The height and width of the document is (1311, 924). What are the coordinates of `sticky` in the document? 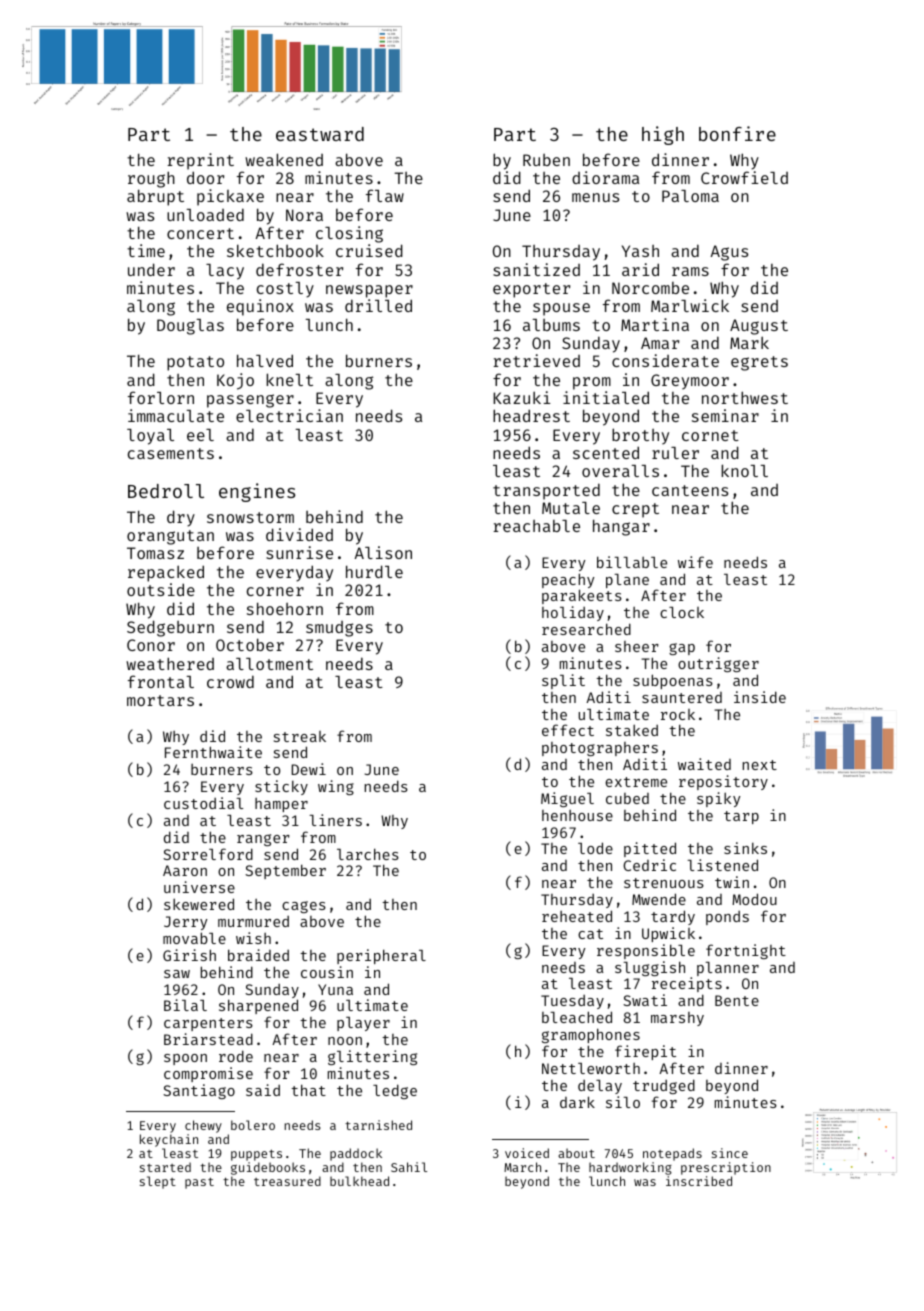 It's located at (281, 787).
